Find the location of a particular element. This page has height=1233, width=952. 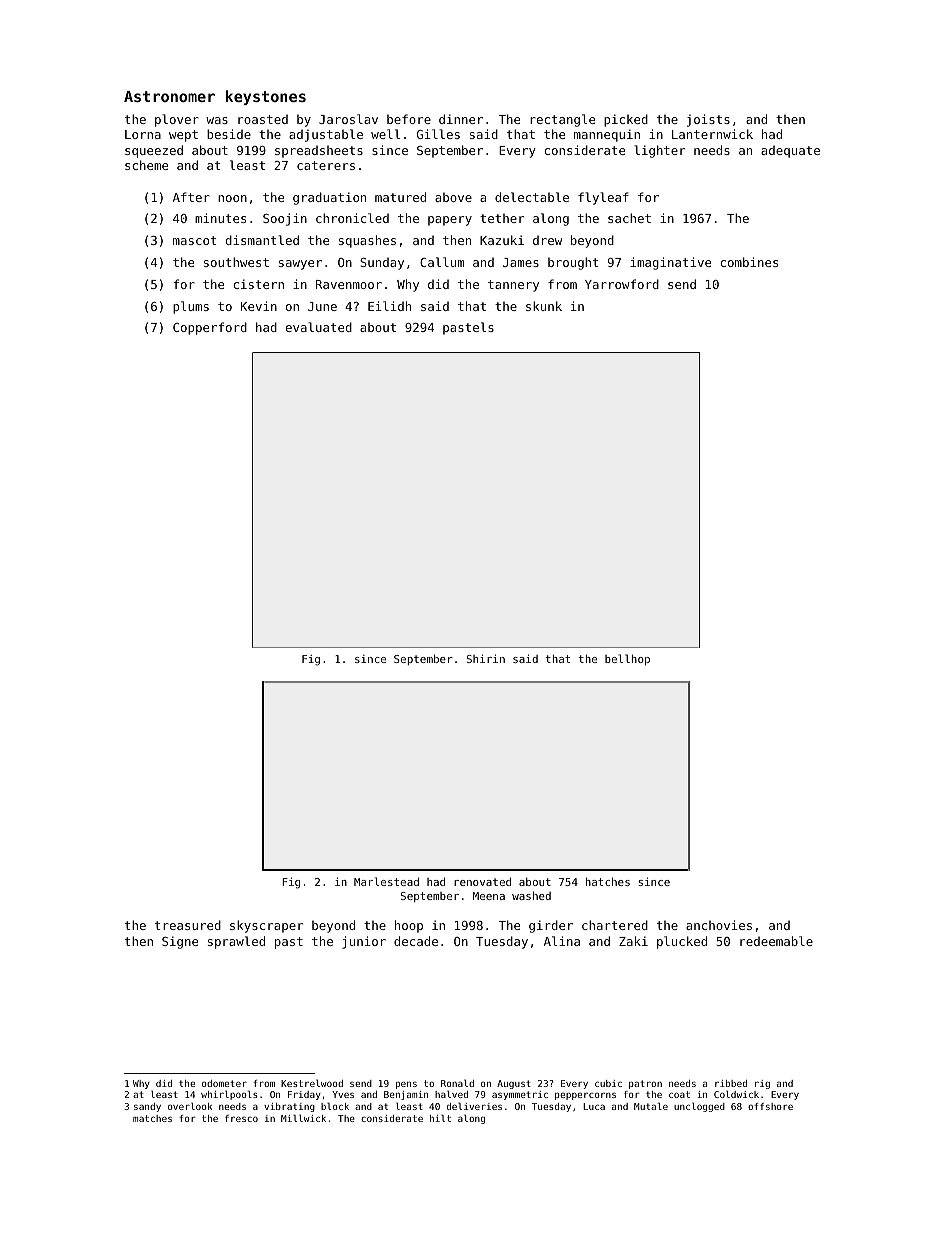

plums is located at coordinates (191, 307).
